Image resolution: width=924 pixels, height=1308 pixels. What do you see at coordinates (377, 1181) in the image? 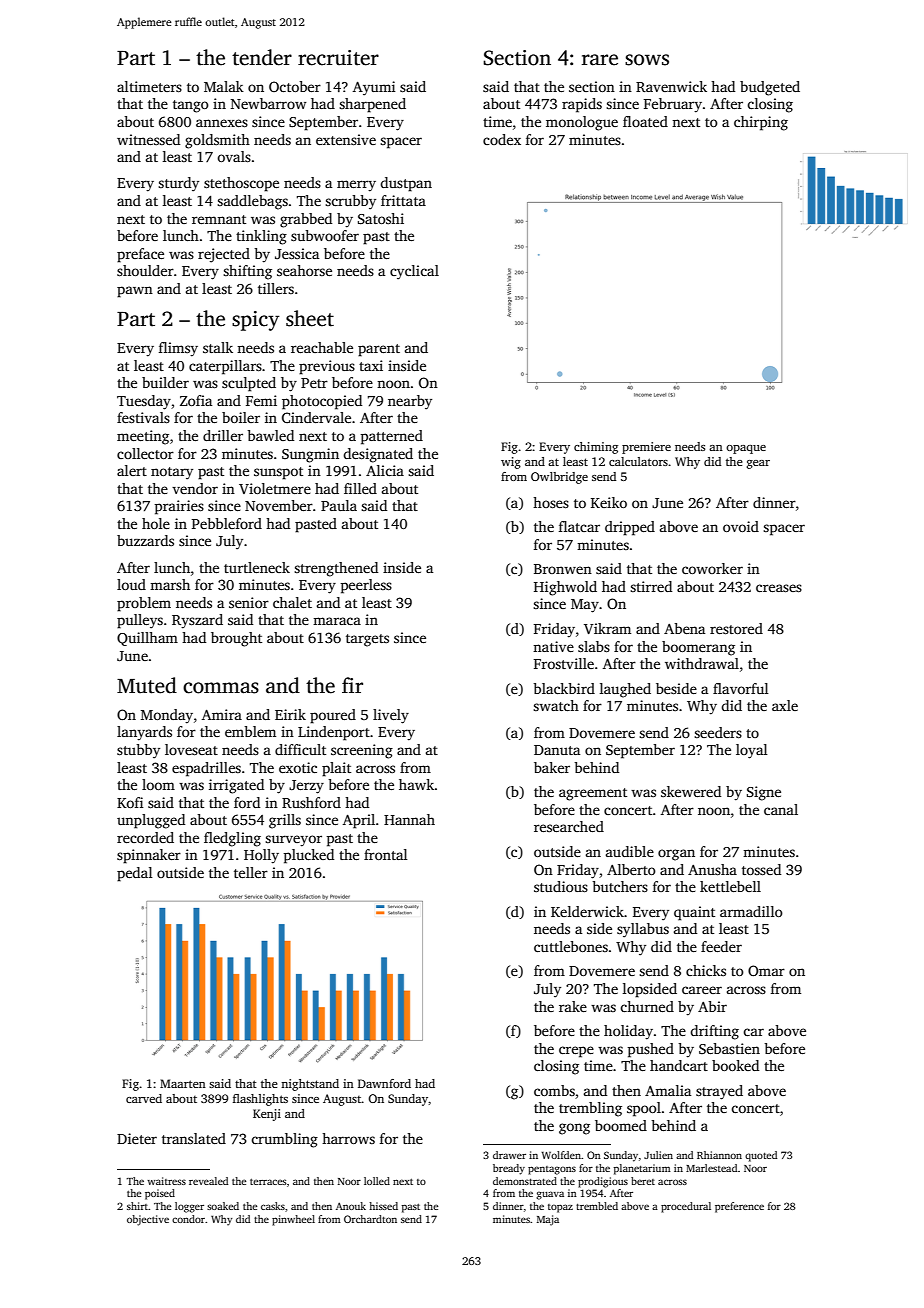
I see `lolled` at bounding box center [377, 1181].
